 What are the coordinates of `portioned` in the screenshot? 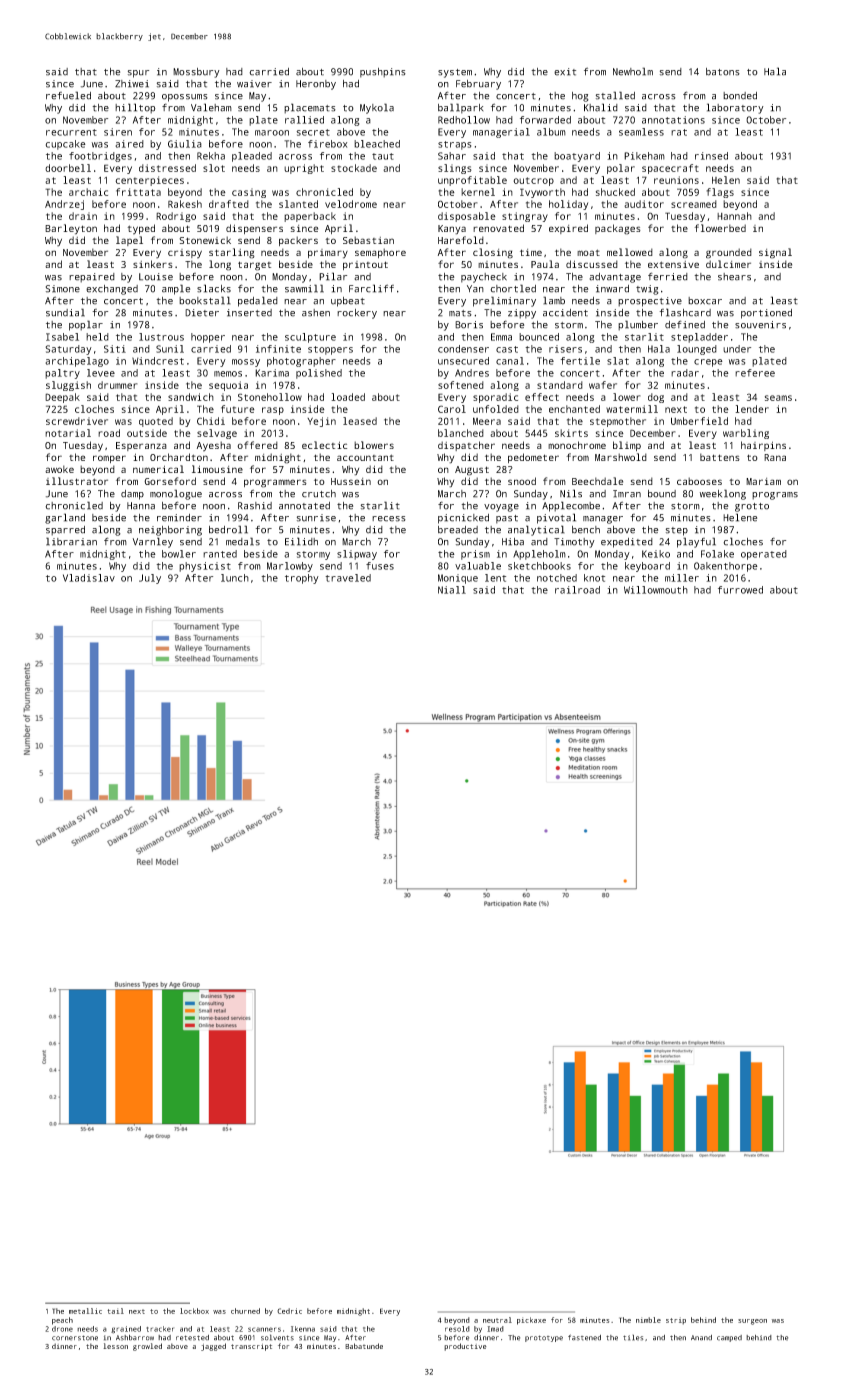 It's located at (766, 314).
